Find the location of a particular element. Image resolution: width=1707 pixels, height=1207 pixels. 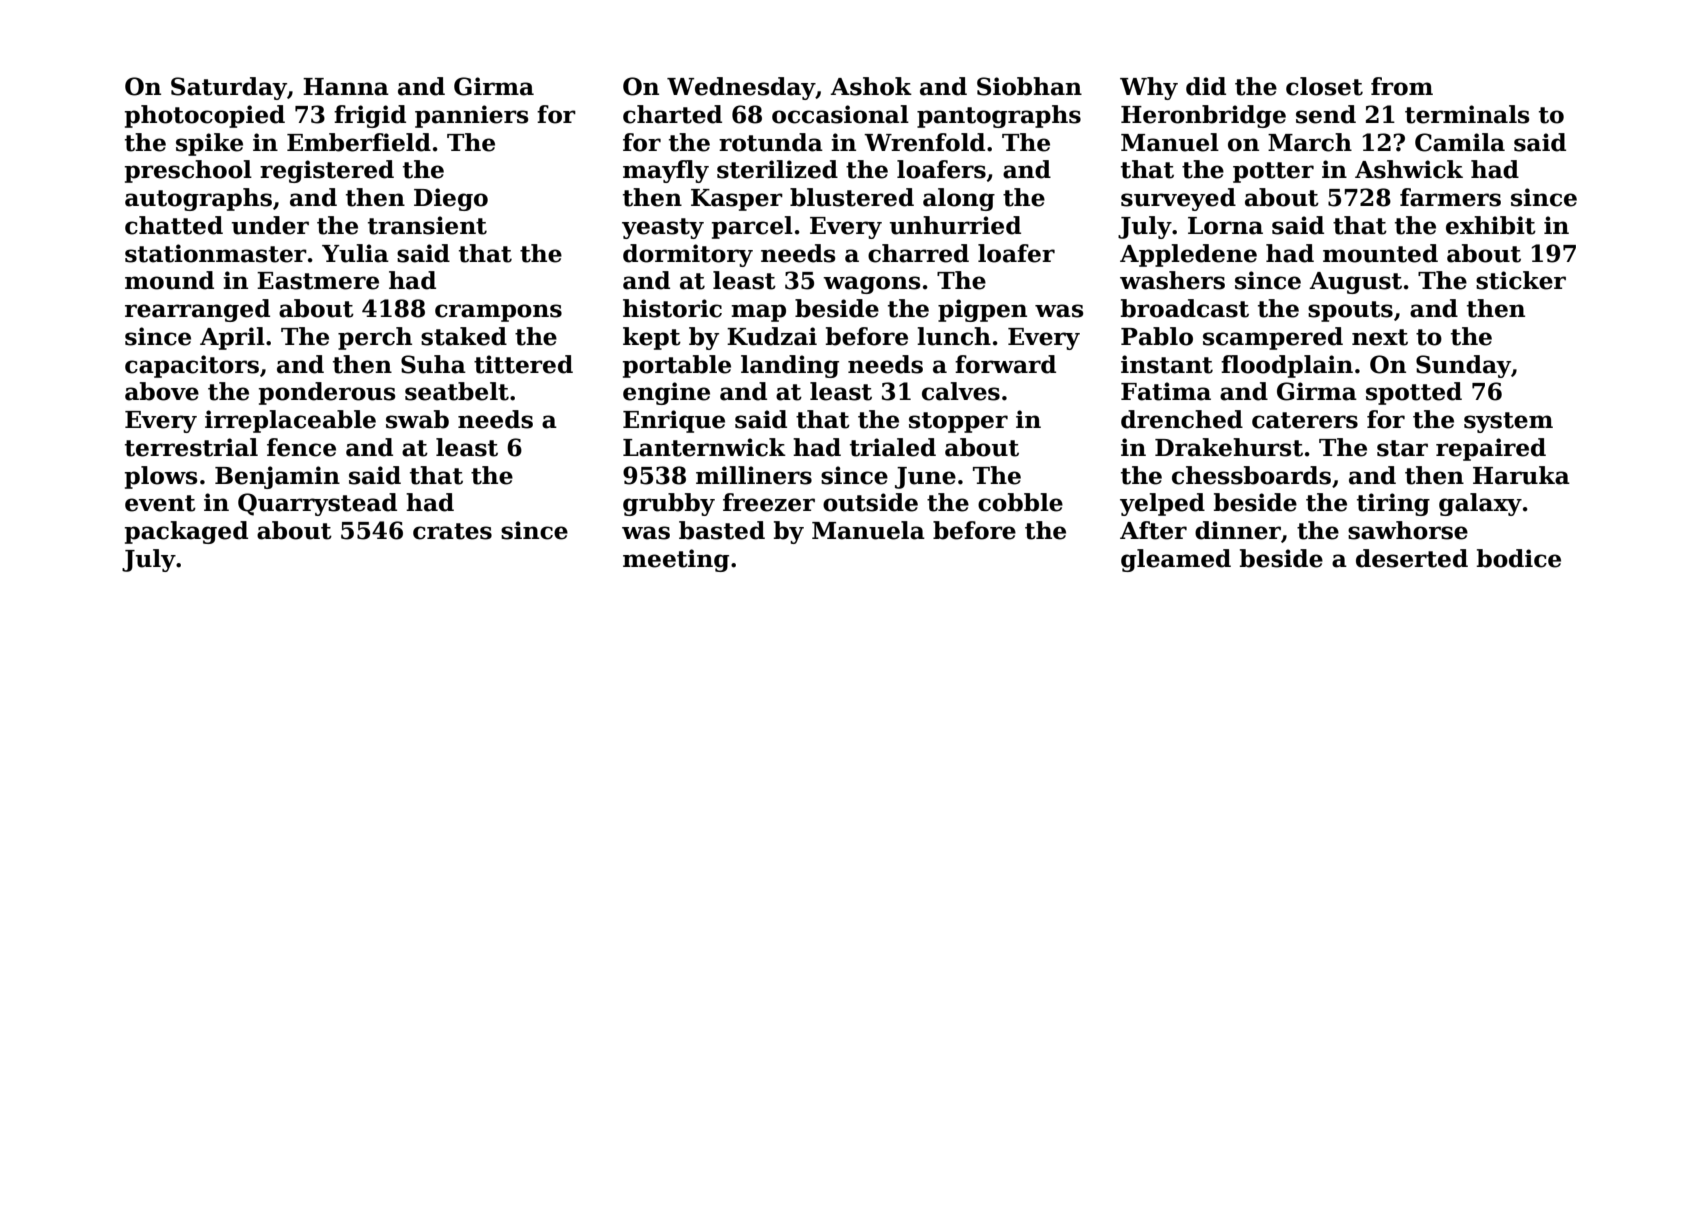

photocopied is located at coordinates (205, 116).
